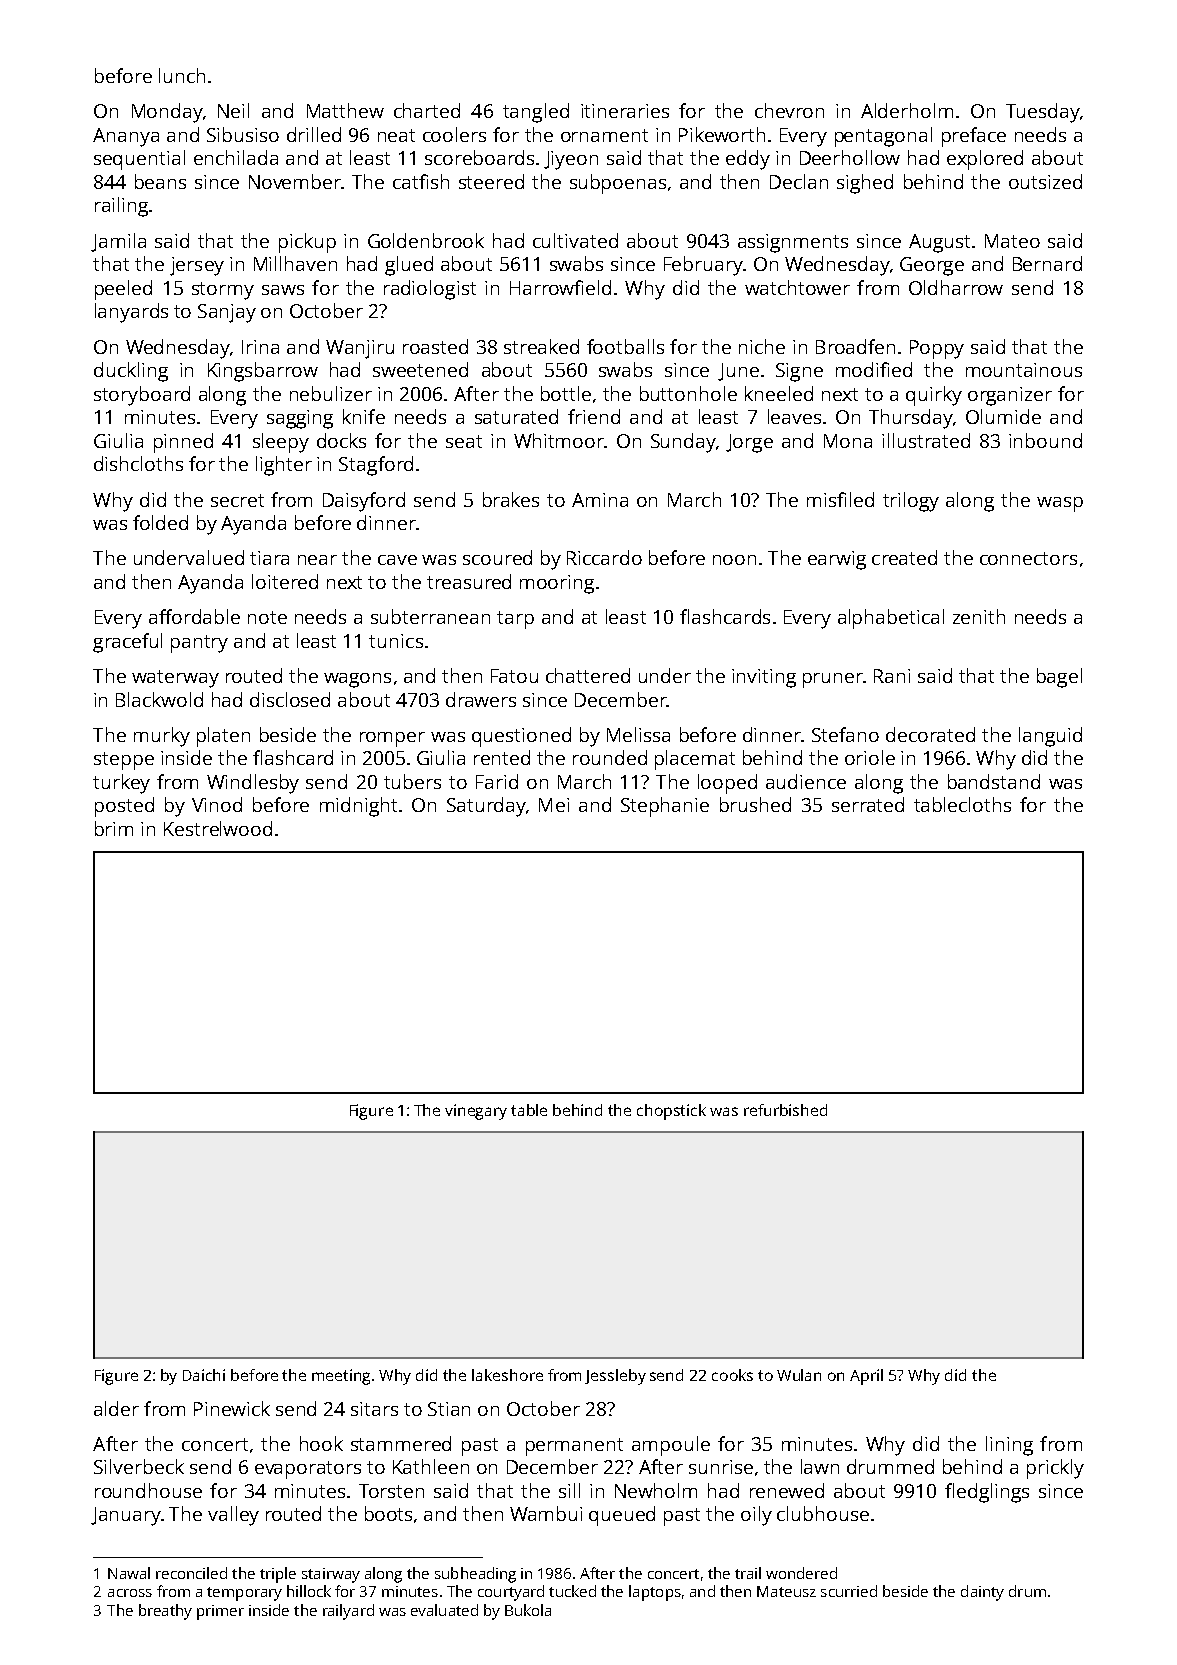 The height and width of the image is (1665, 1177). I want to click on Tuesday, so click(1042, 113).
